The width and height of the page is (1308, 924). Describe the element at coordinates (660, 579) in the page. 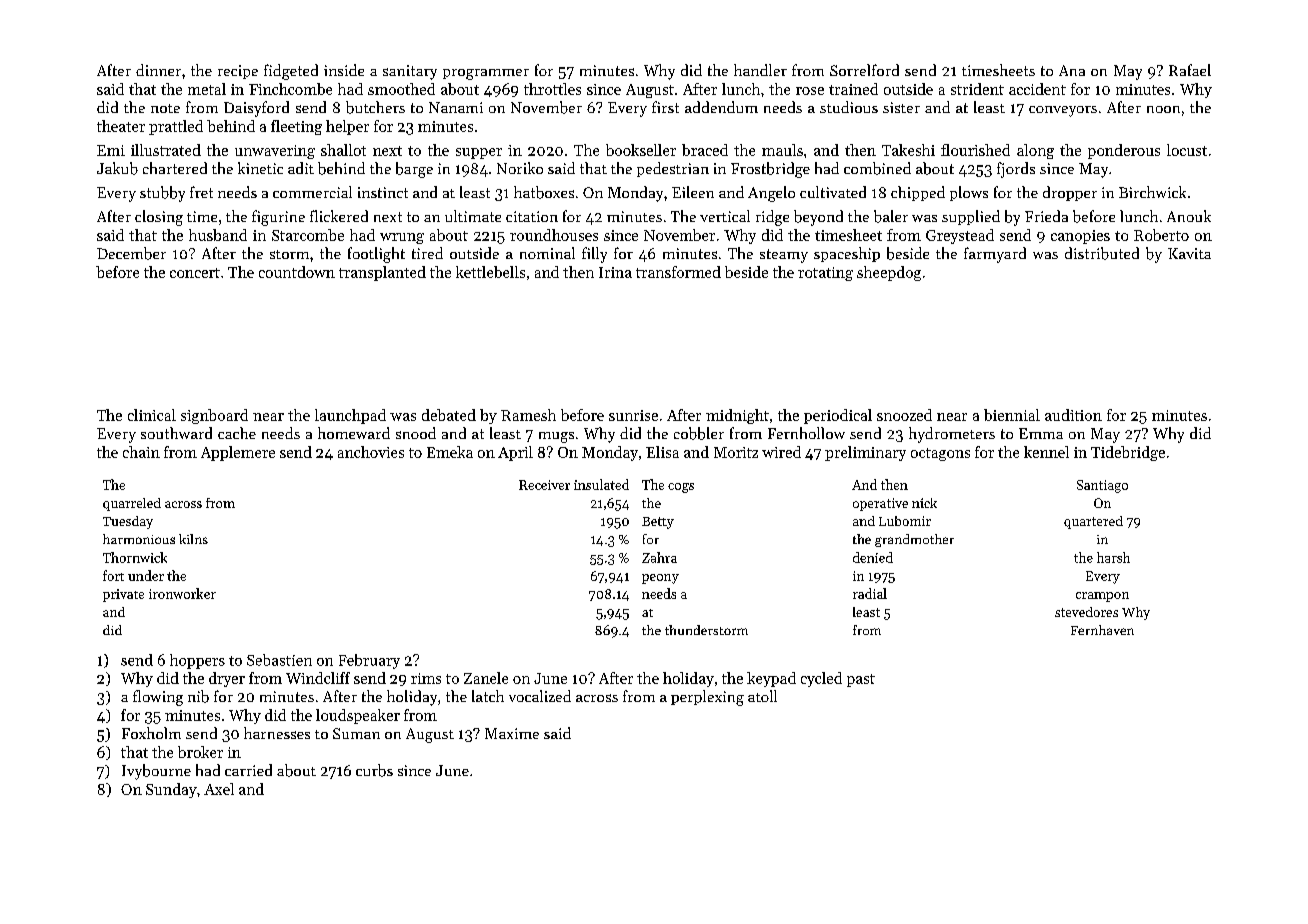

I see `peony` at that location.
